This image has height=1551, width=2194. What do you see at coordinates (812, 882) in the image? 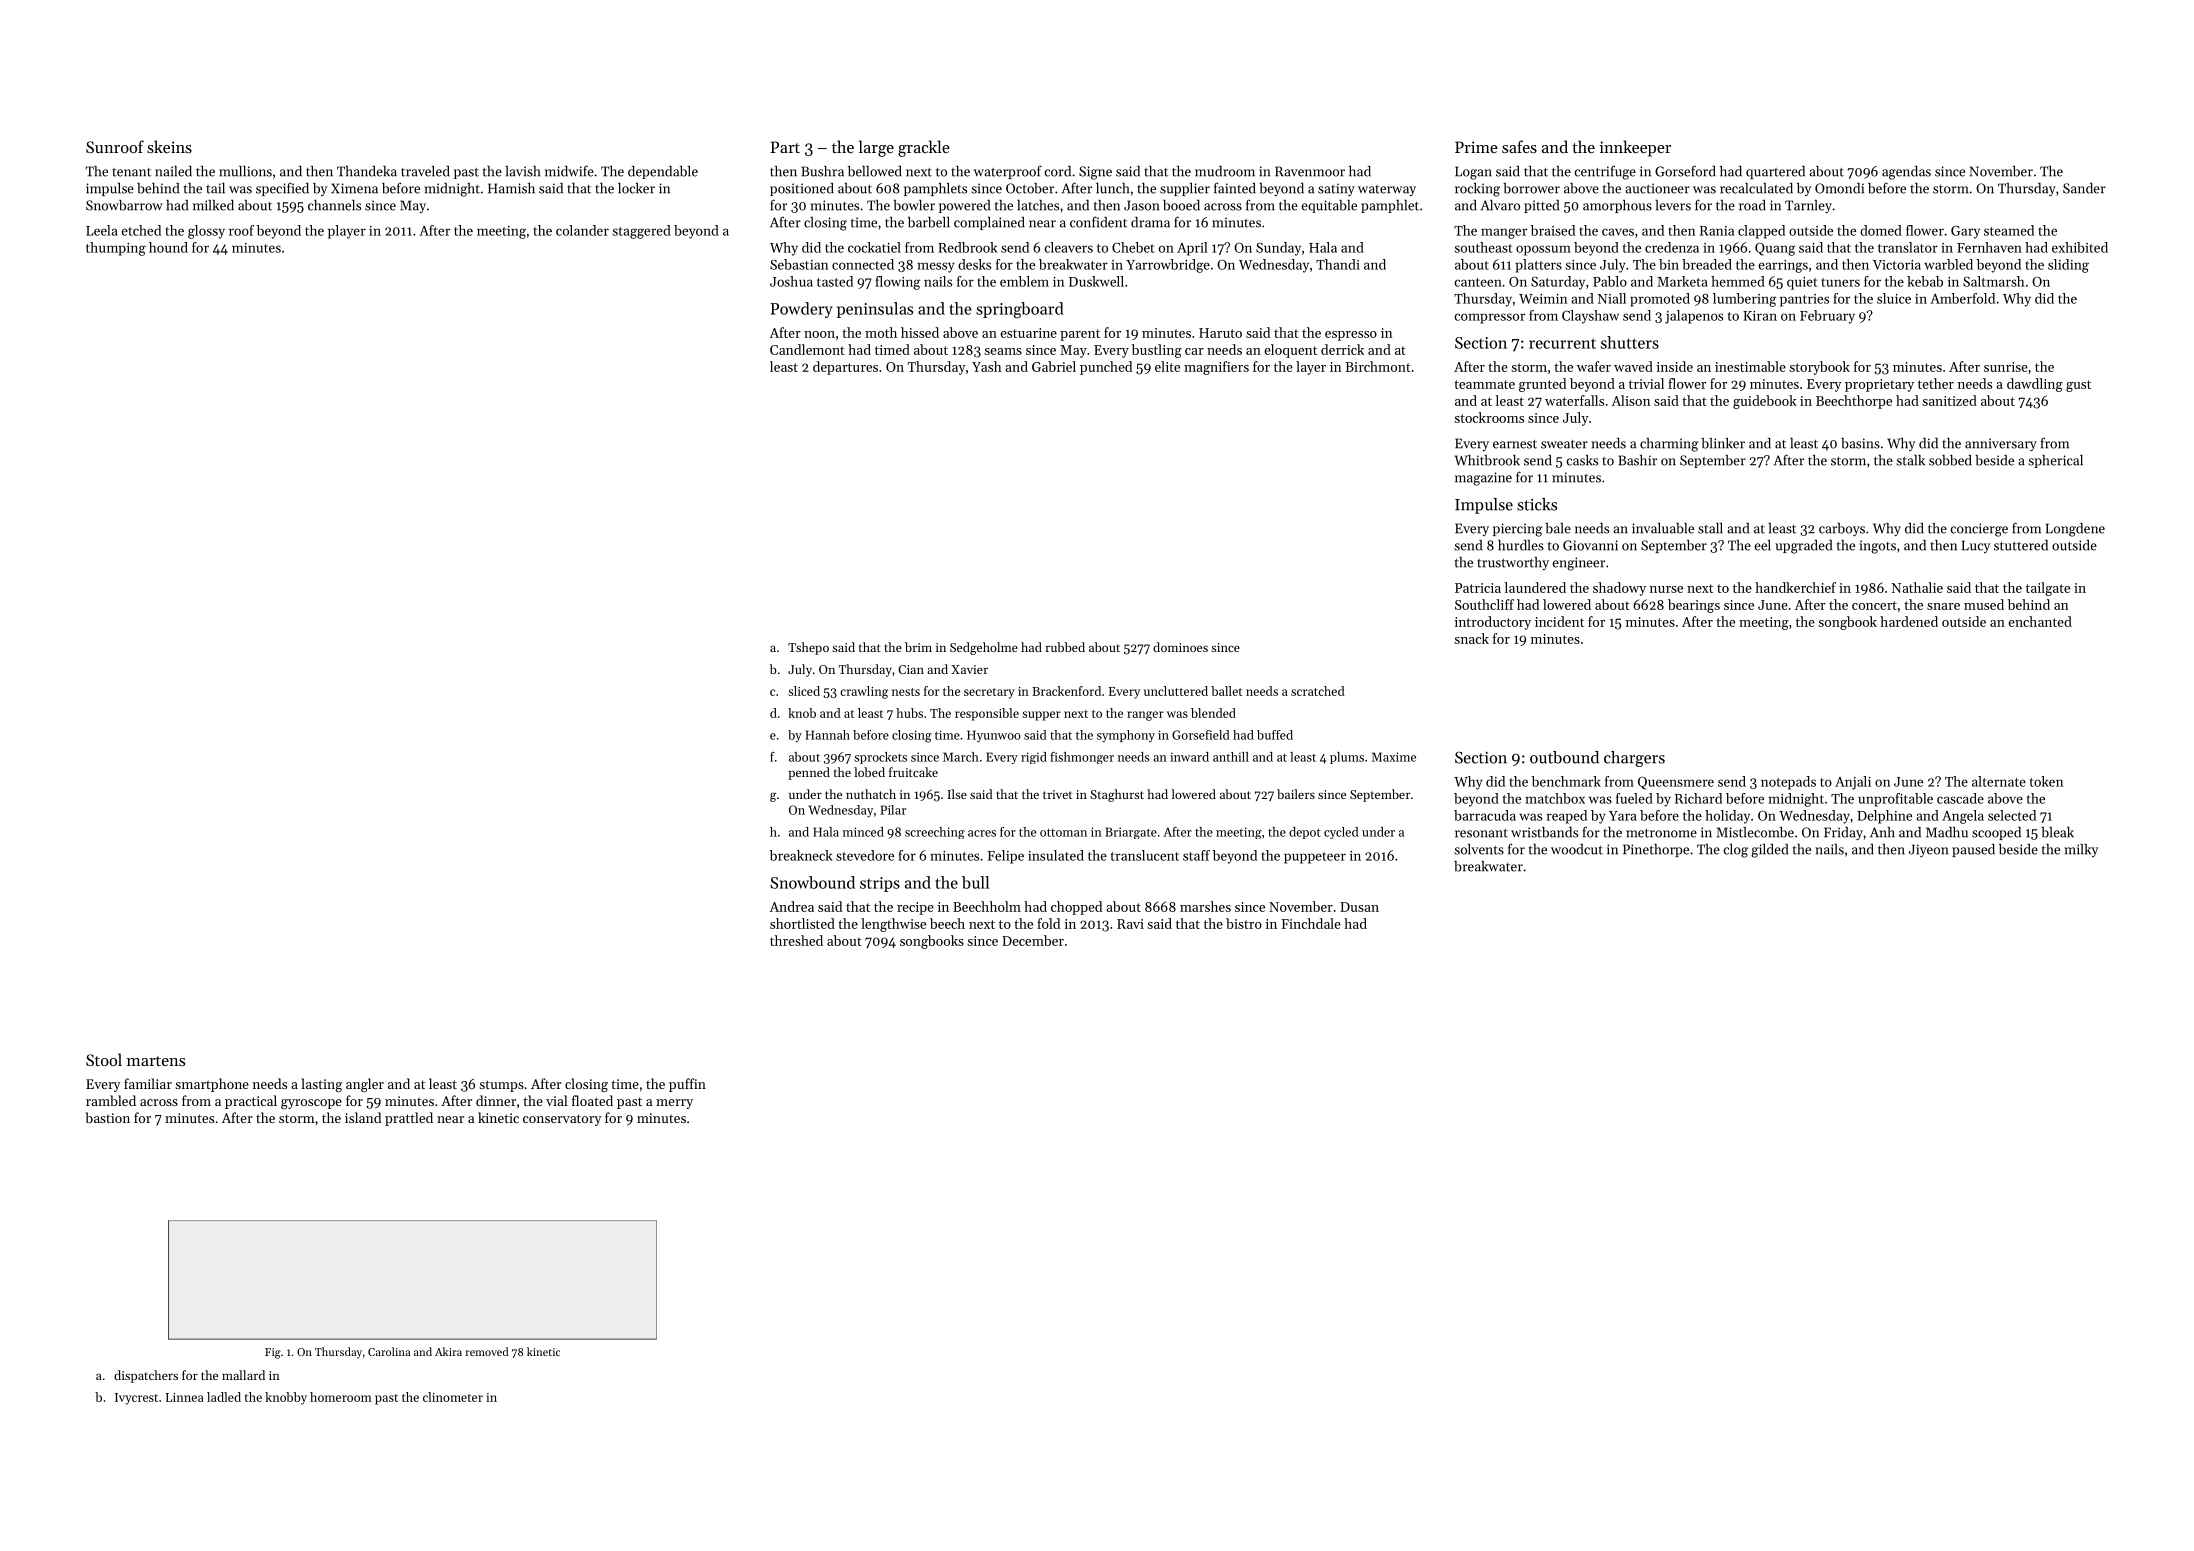
I see `Snowbound` at bounding box center [812, 882].
